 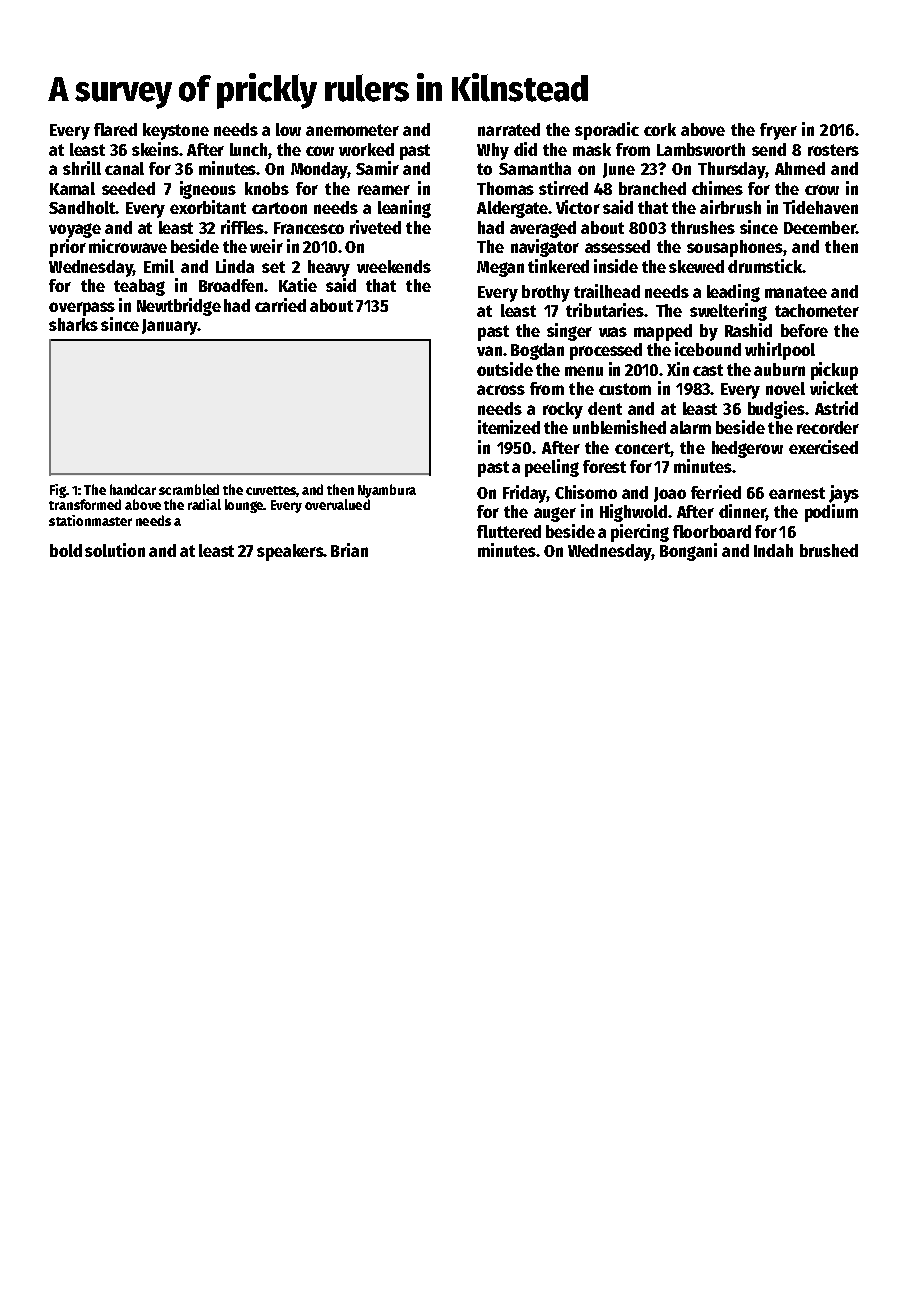 I want to click on Bongani, so click(x=688, y=552).
